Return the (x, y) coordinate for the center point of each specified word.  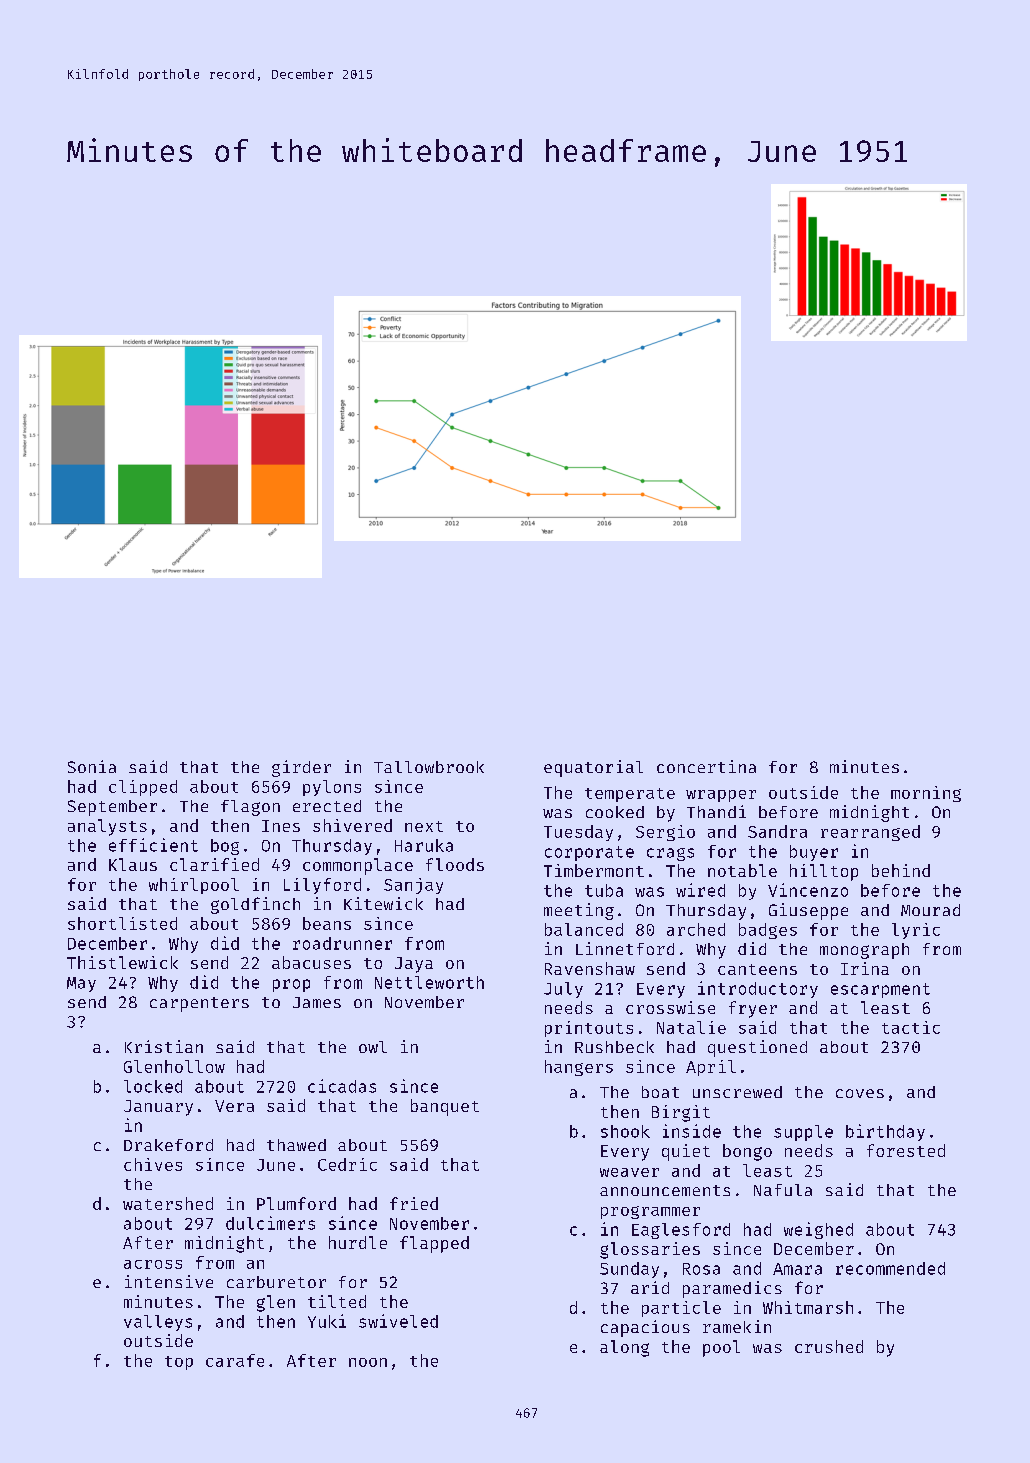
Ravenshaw (590, 968)
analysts (107, 827)
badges (768, 931)
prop (291, 985)
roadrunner (342, 943)
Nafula (783, 1190)
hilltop (824, 872)
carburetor (276, 1282)
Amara (797, 1269)
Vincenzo (808, 890)
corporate (589, 853)
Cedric (347, 1164)
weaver (629, 1172)
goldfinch (255, 905)
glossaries (650, 1250)
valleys (158, 1323)
